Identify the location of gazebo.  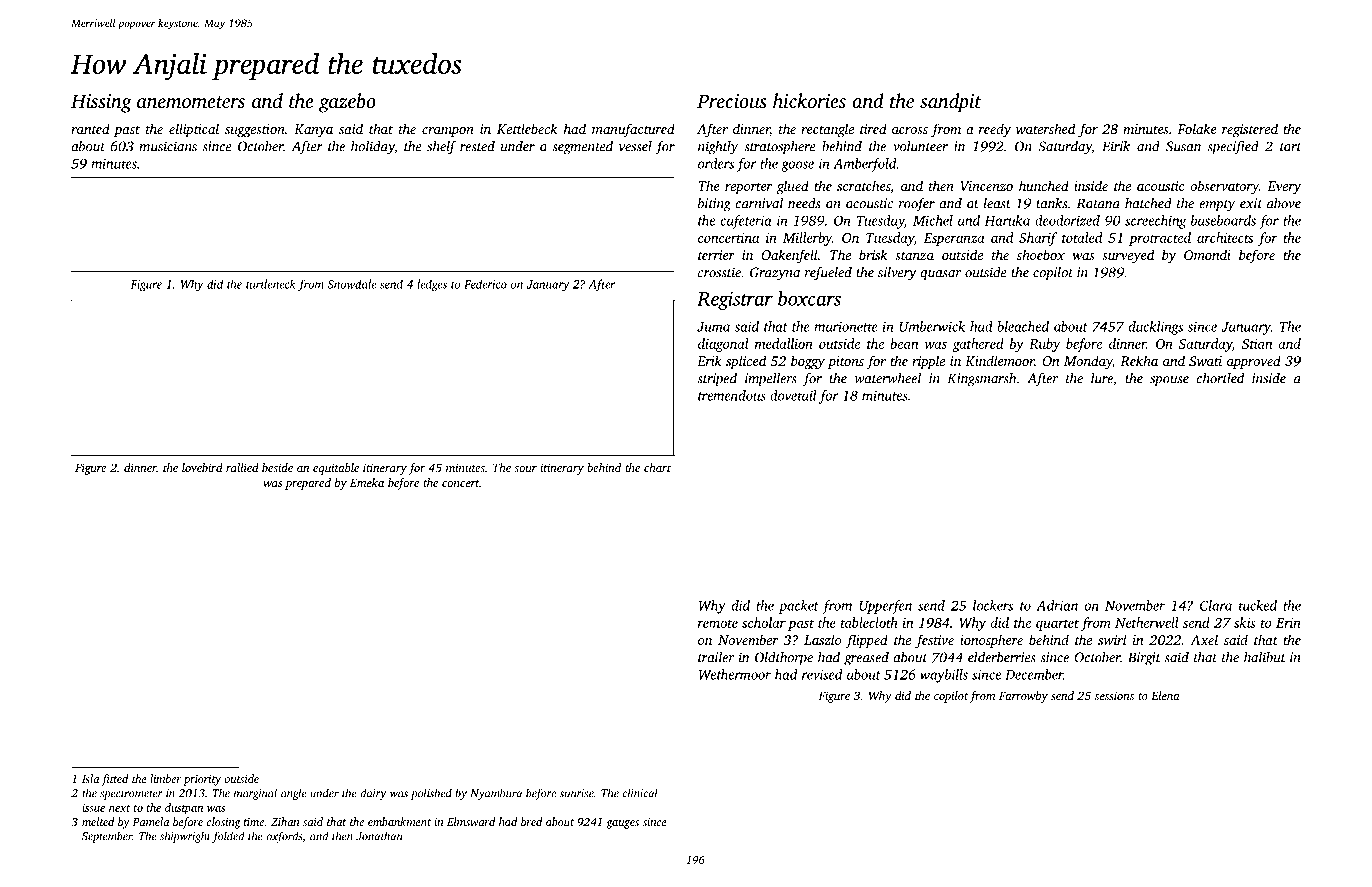
(347, 103).
